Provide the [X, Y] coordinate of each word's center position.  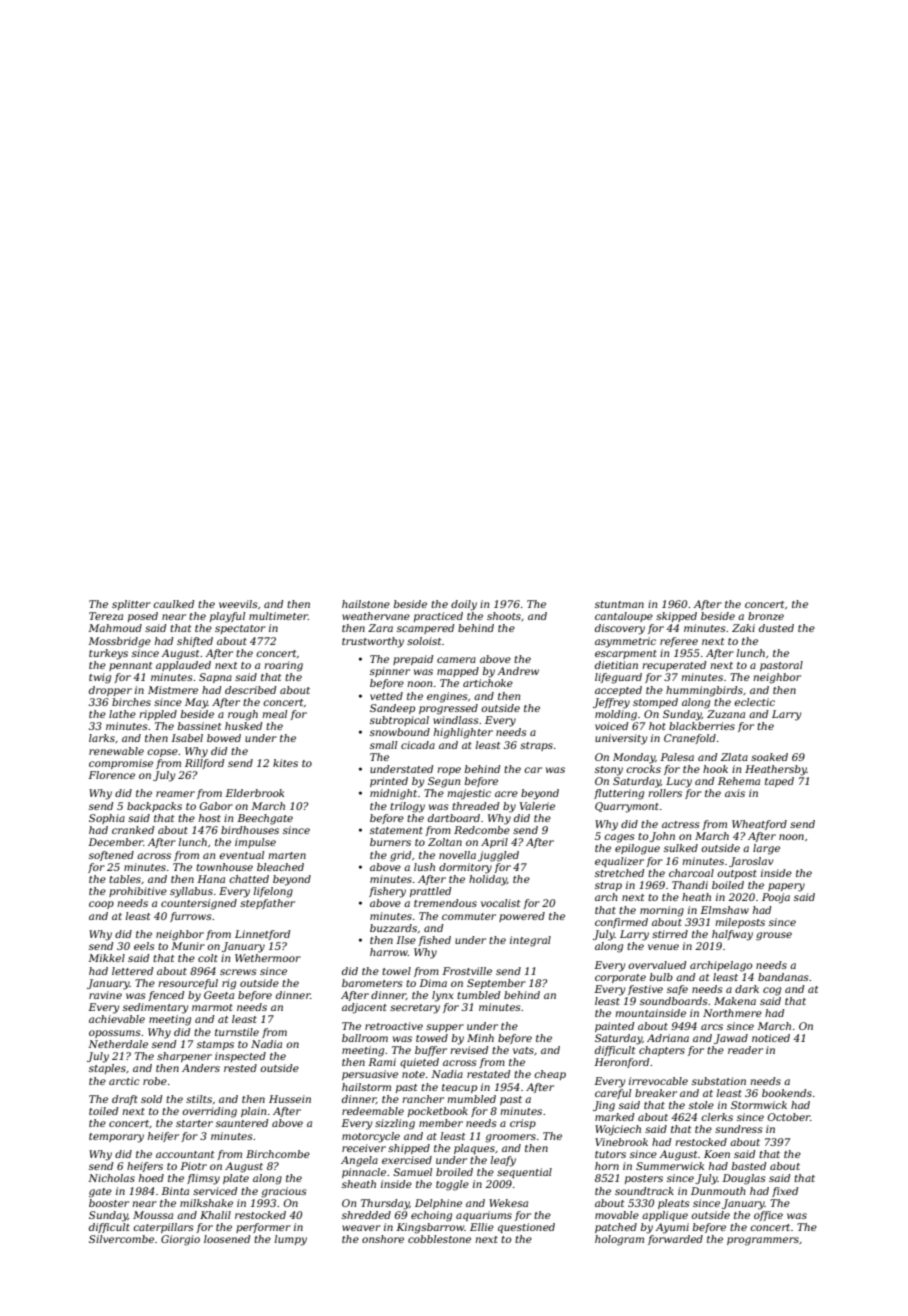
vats [523, 1050]
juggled [498, 856]
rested [240, 1068]
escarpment [626, 654]
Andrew [518, 671]
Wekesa [508, 1203]
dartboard [454, 818]
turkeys [108, 654]
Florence [111, 775]
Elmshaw [724, 910]
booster [109, 1203]
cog [772, 991]
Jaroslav [751, 862]
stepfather [267, 904]
